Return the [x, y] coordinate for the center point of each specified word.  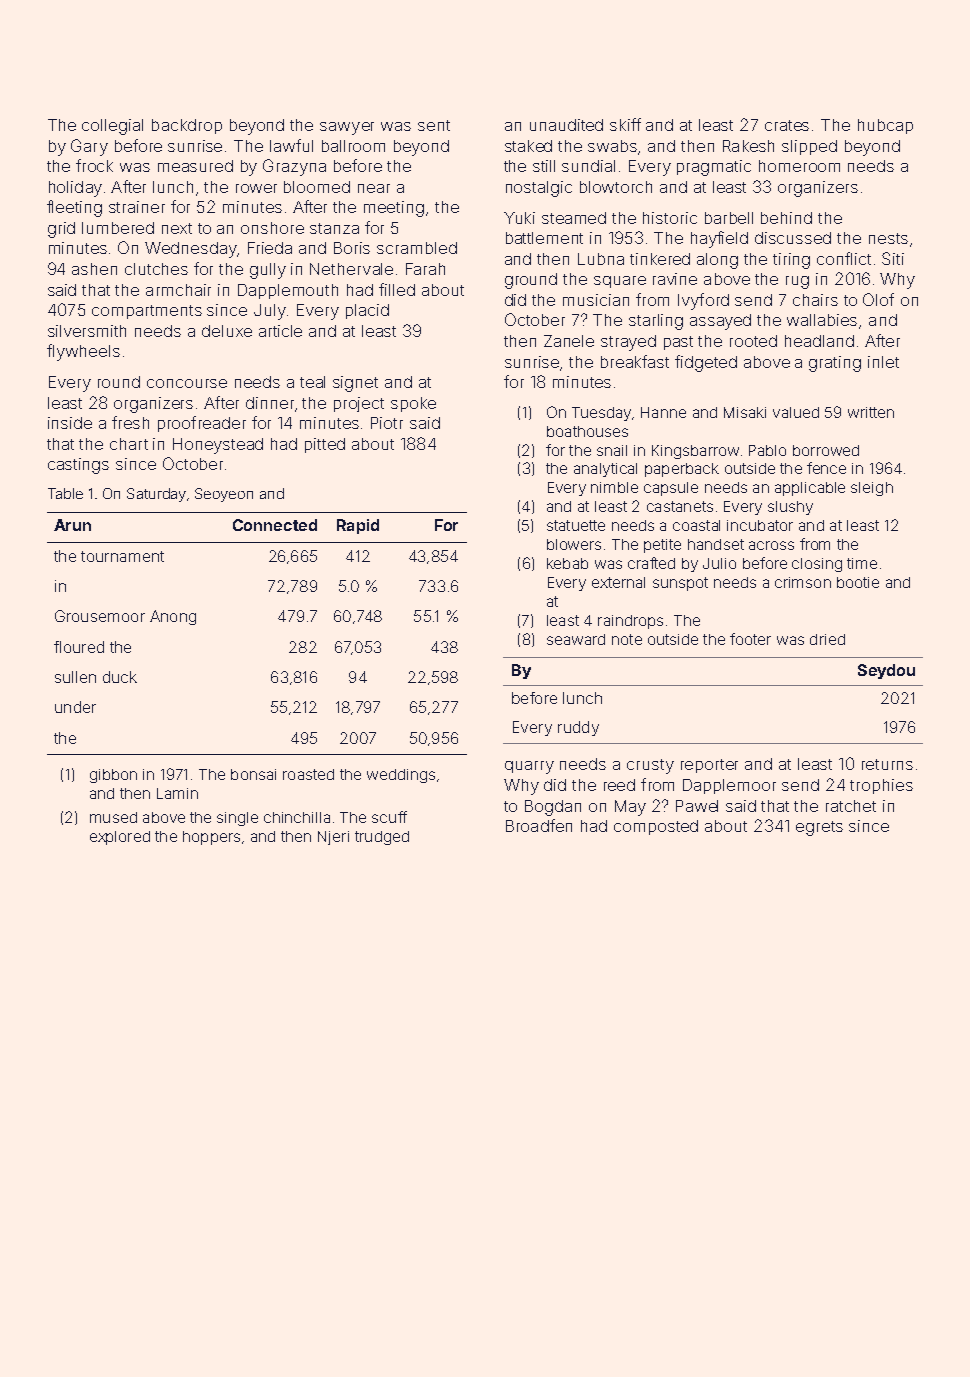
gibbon [113, 776]
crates [787, 125]
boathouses [587, 431]
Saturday [156, 495]
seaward [576, 639]
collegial [112, 127]
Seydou [886, 671]
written [871, 412]
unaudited [566, 125]
